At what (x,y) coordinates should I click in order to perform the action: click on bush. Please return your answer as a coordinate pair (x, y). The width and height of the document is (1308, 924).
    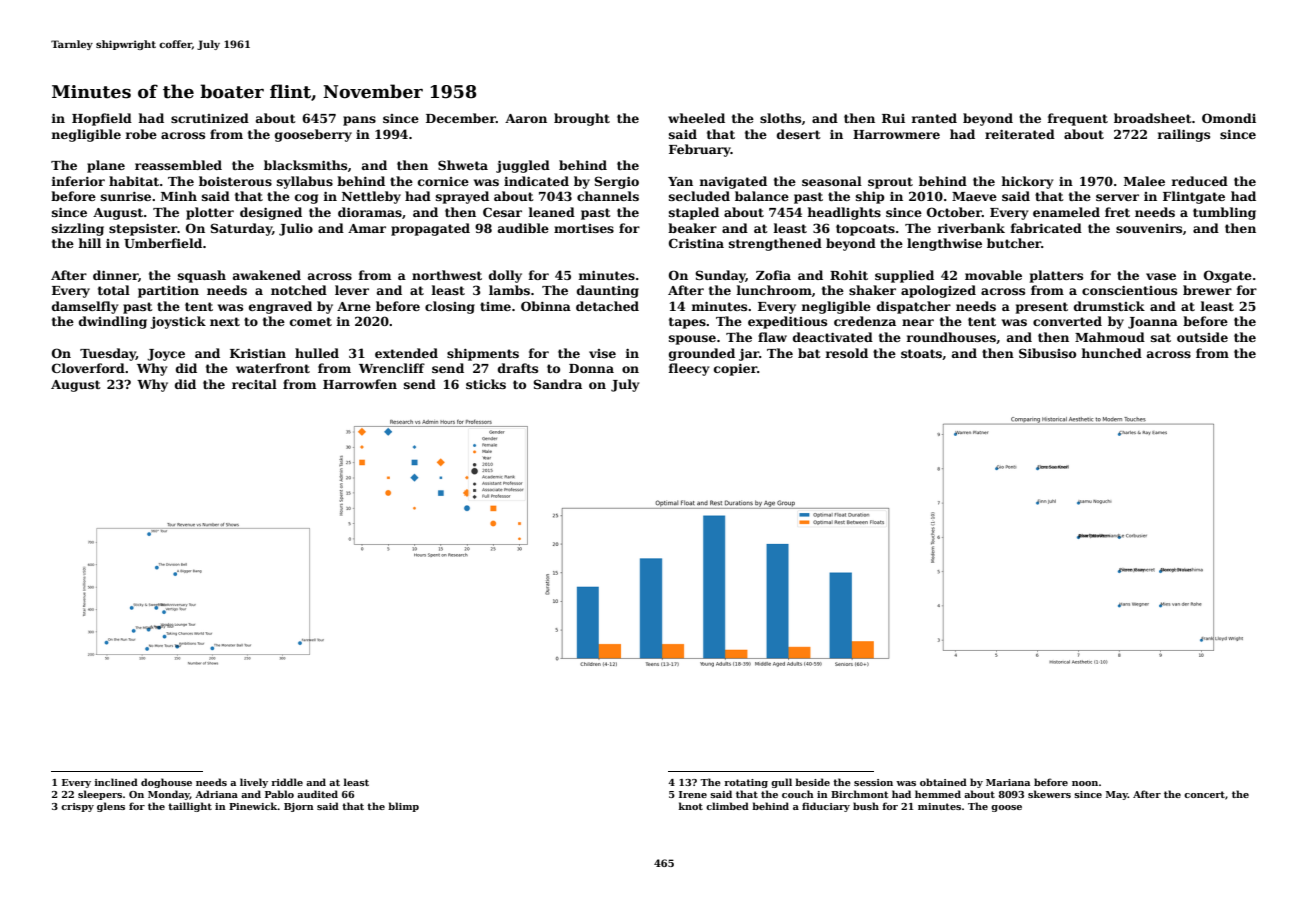
    Looking at the image, I should click on (866, 806).
